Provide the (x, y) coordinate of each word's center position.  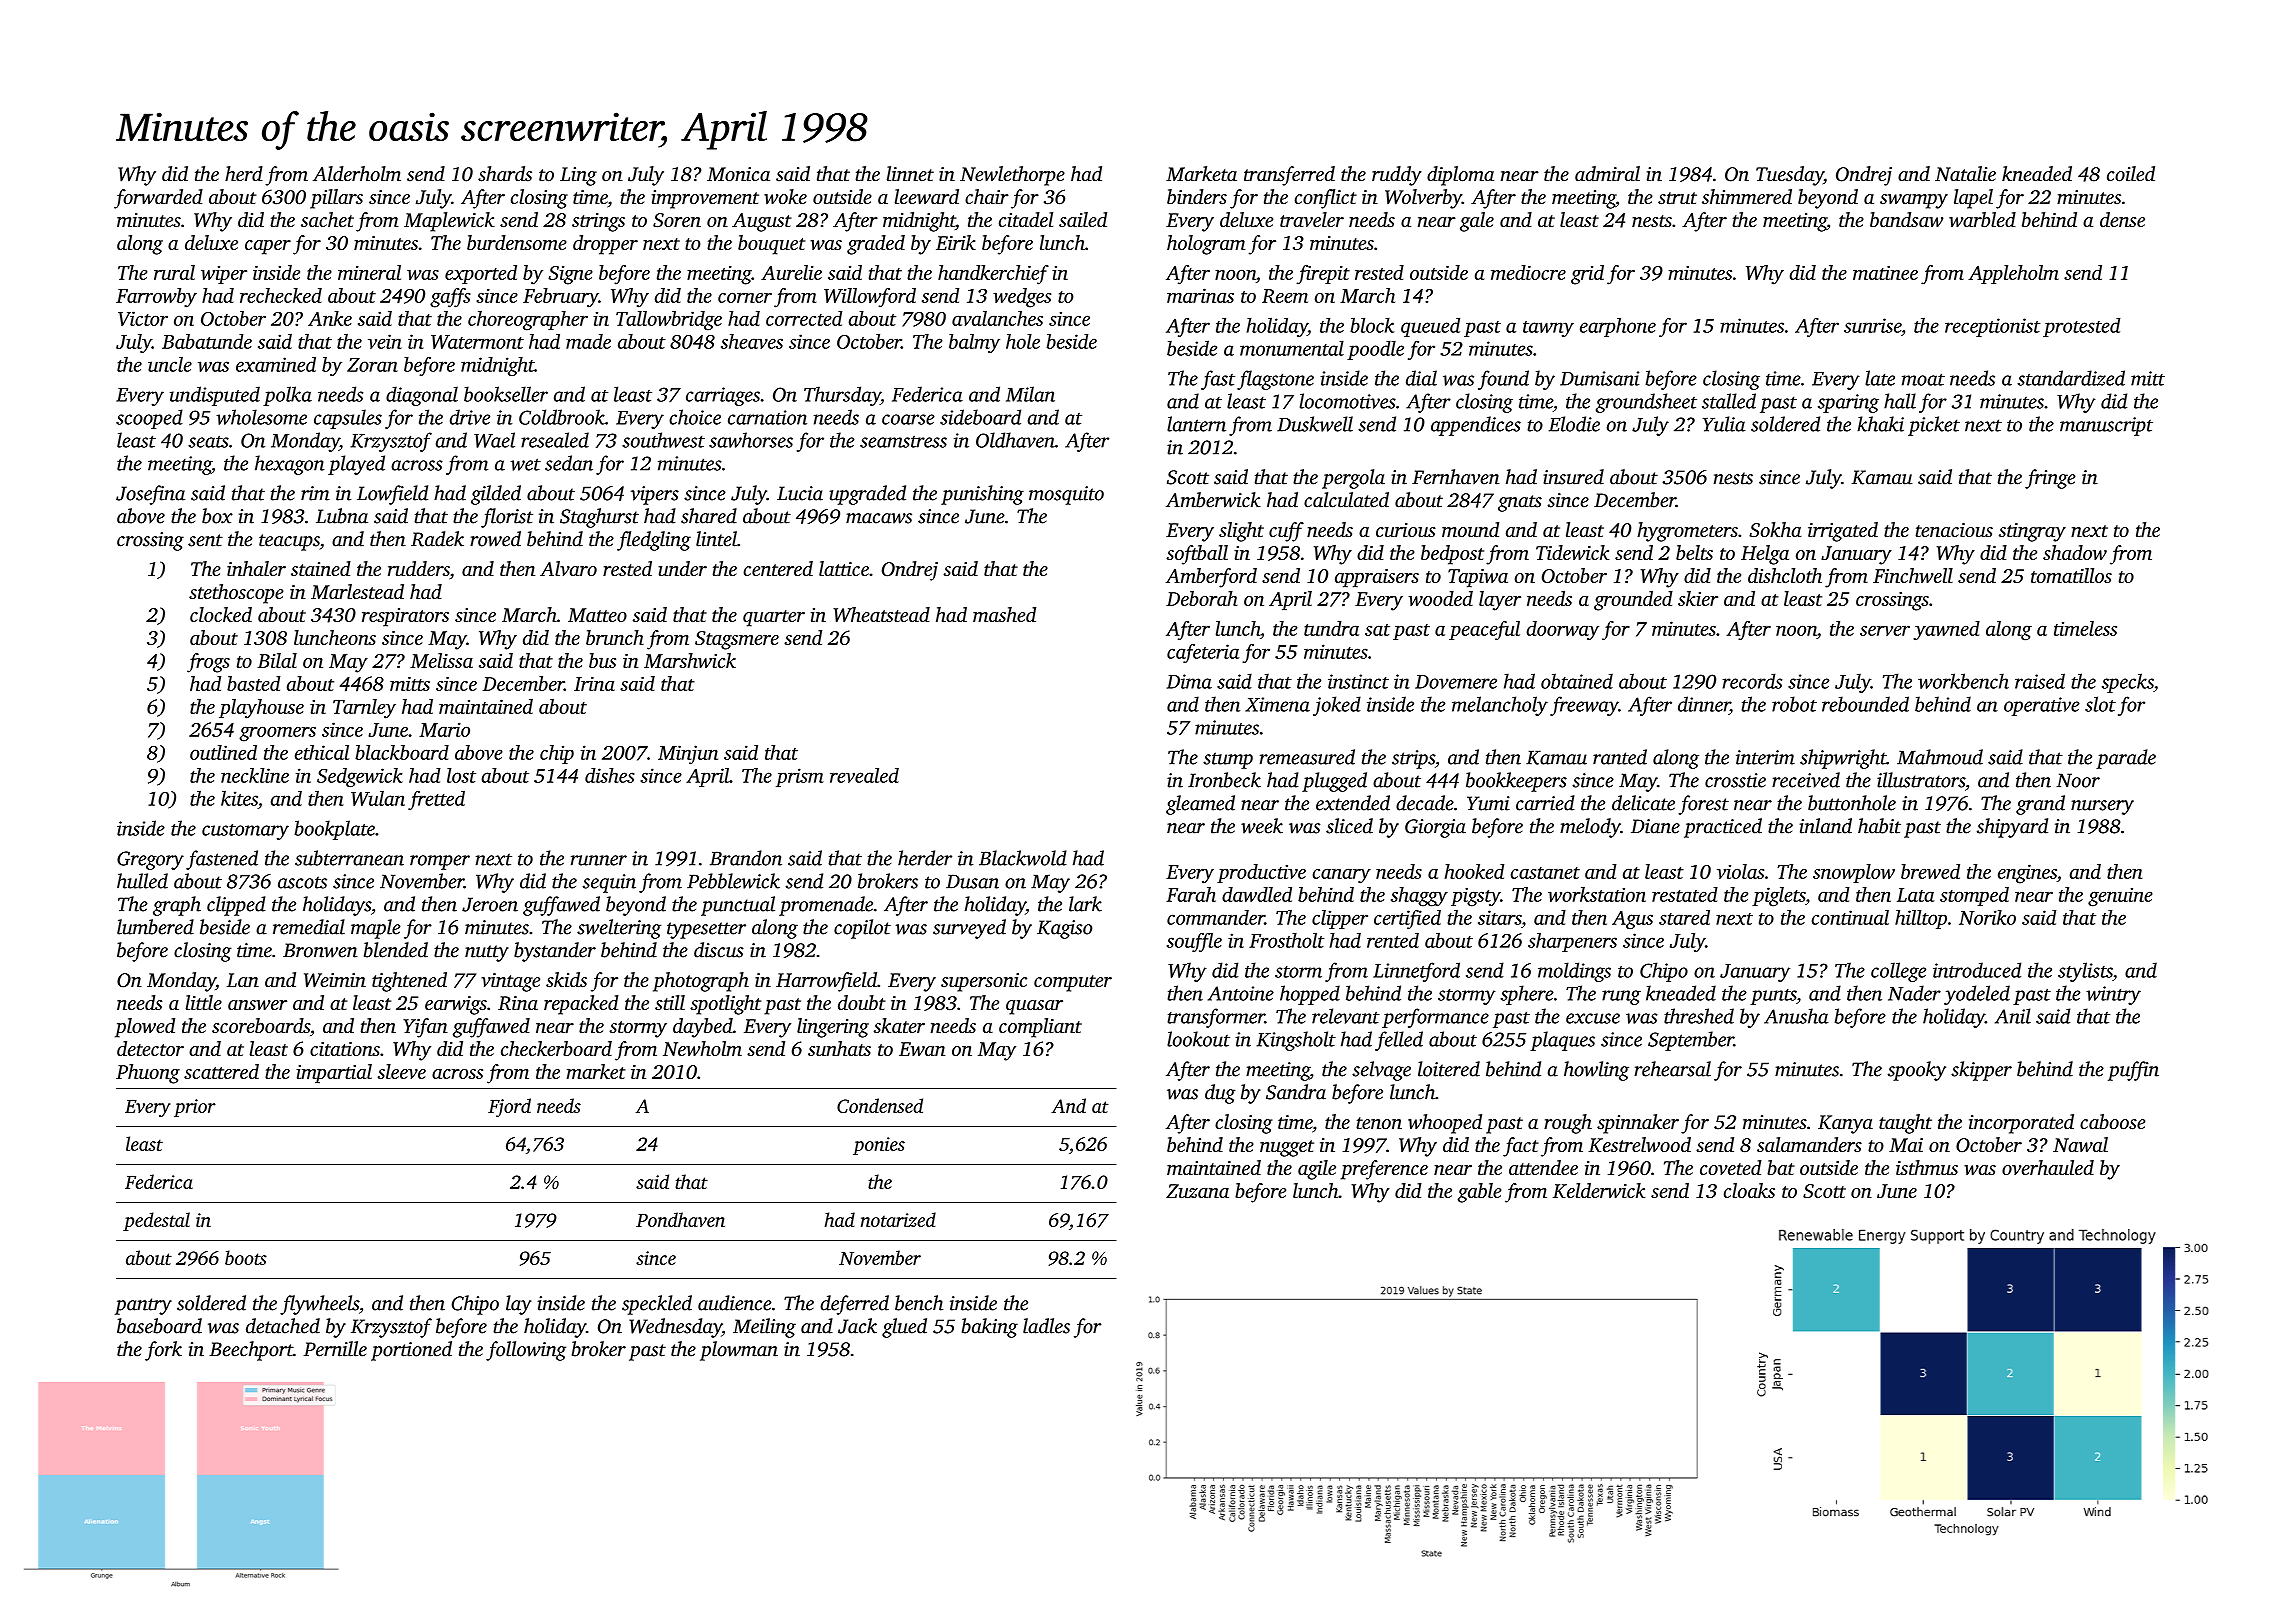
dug (1220, 1094)
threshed (1699, 1016)
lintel (716, 539)
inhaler (256, 568)
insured (1573, 477)
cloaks (1749, 1190)
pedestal (156, 1221)
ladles (1046, 1326)
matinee (1885, 273)
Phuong (148, 1074)
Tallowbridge (669, 321)
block (1372, 325)
